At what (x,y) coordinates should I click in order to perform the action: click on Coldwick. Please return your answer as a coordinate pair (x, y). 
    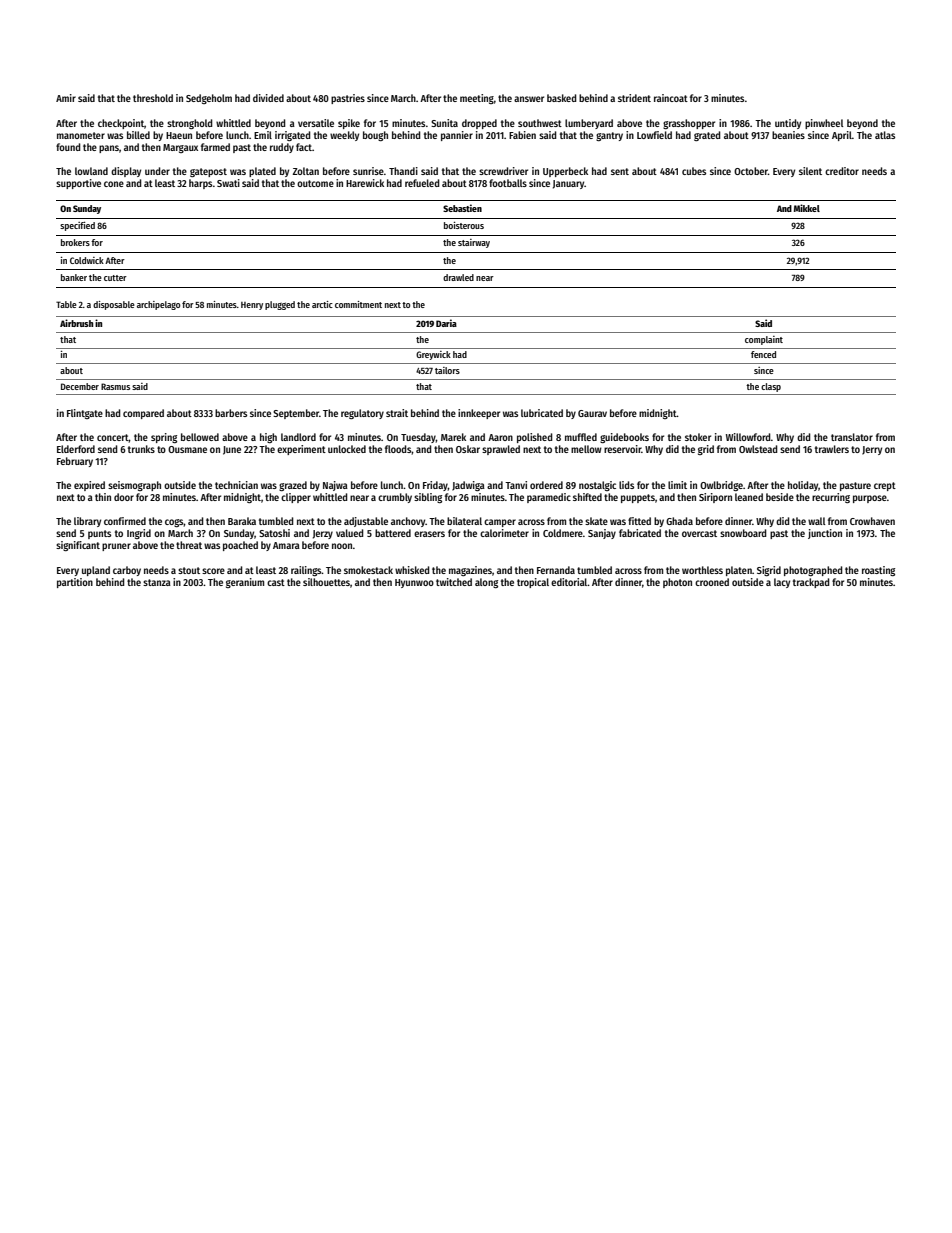
    Looking at the image, I should click on (87, 260).
